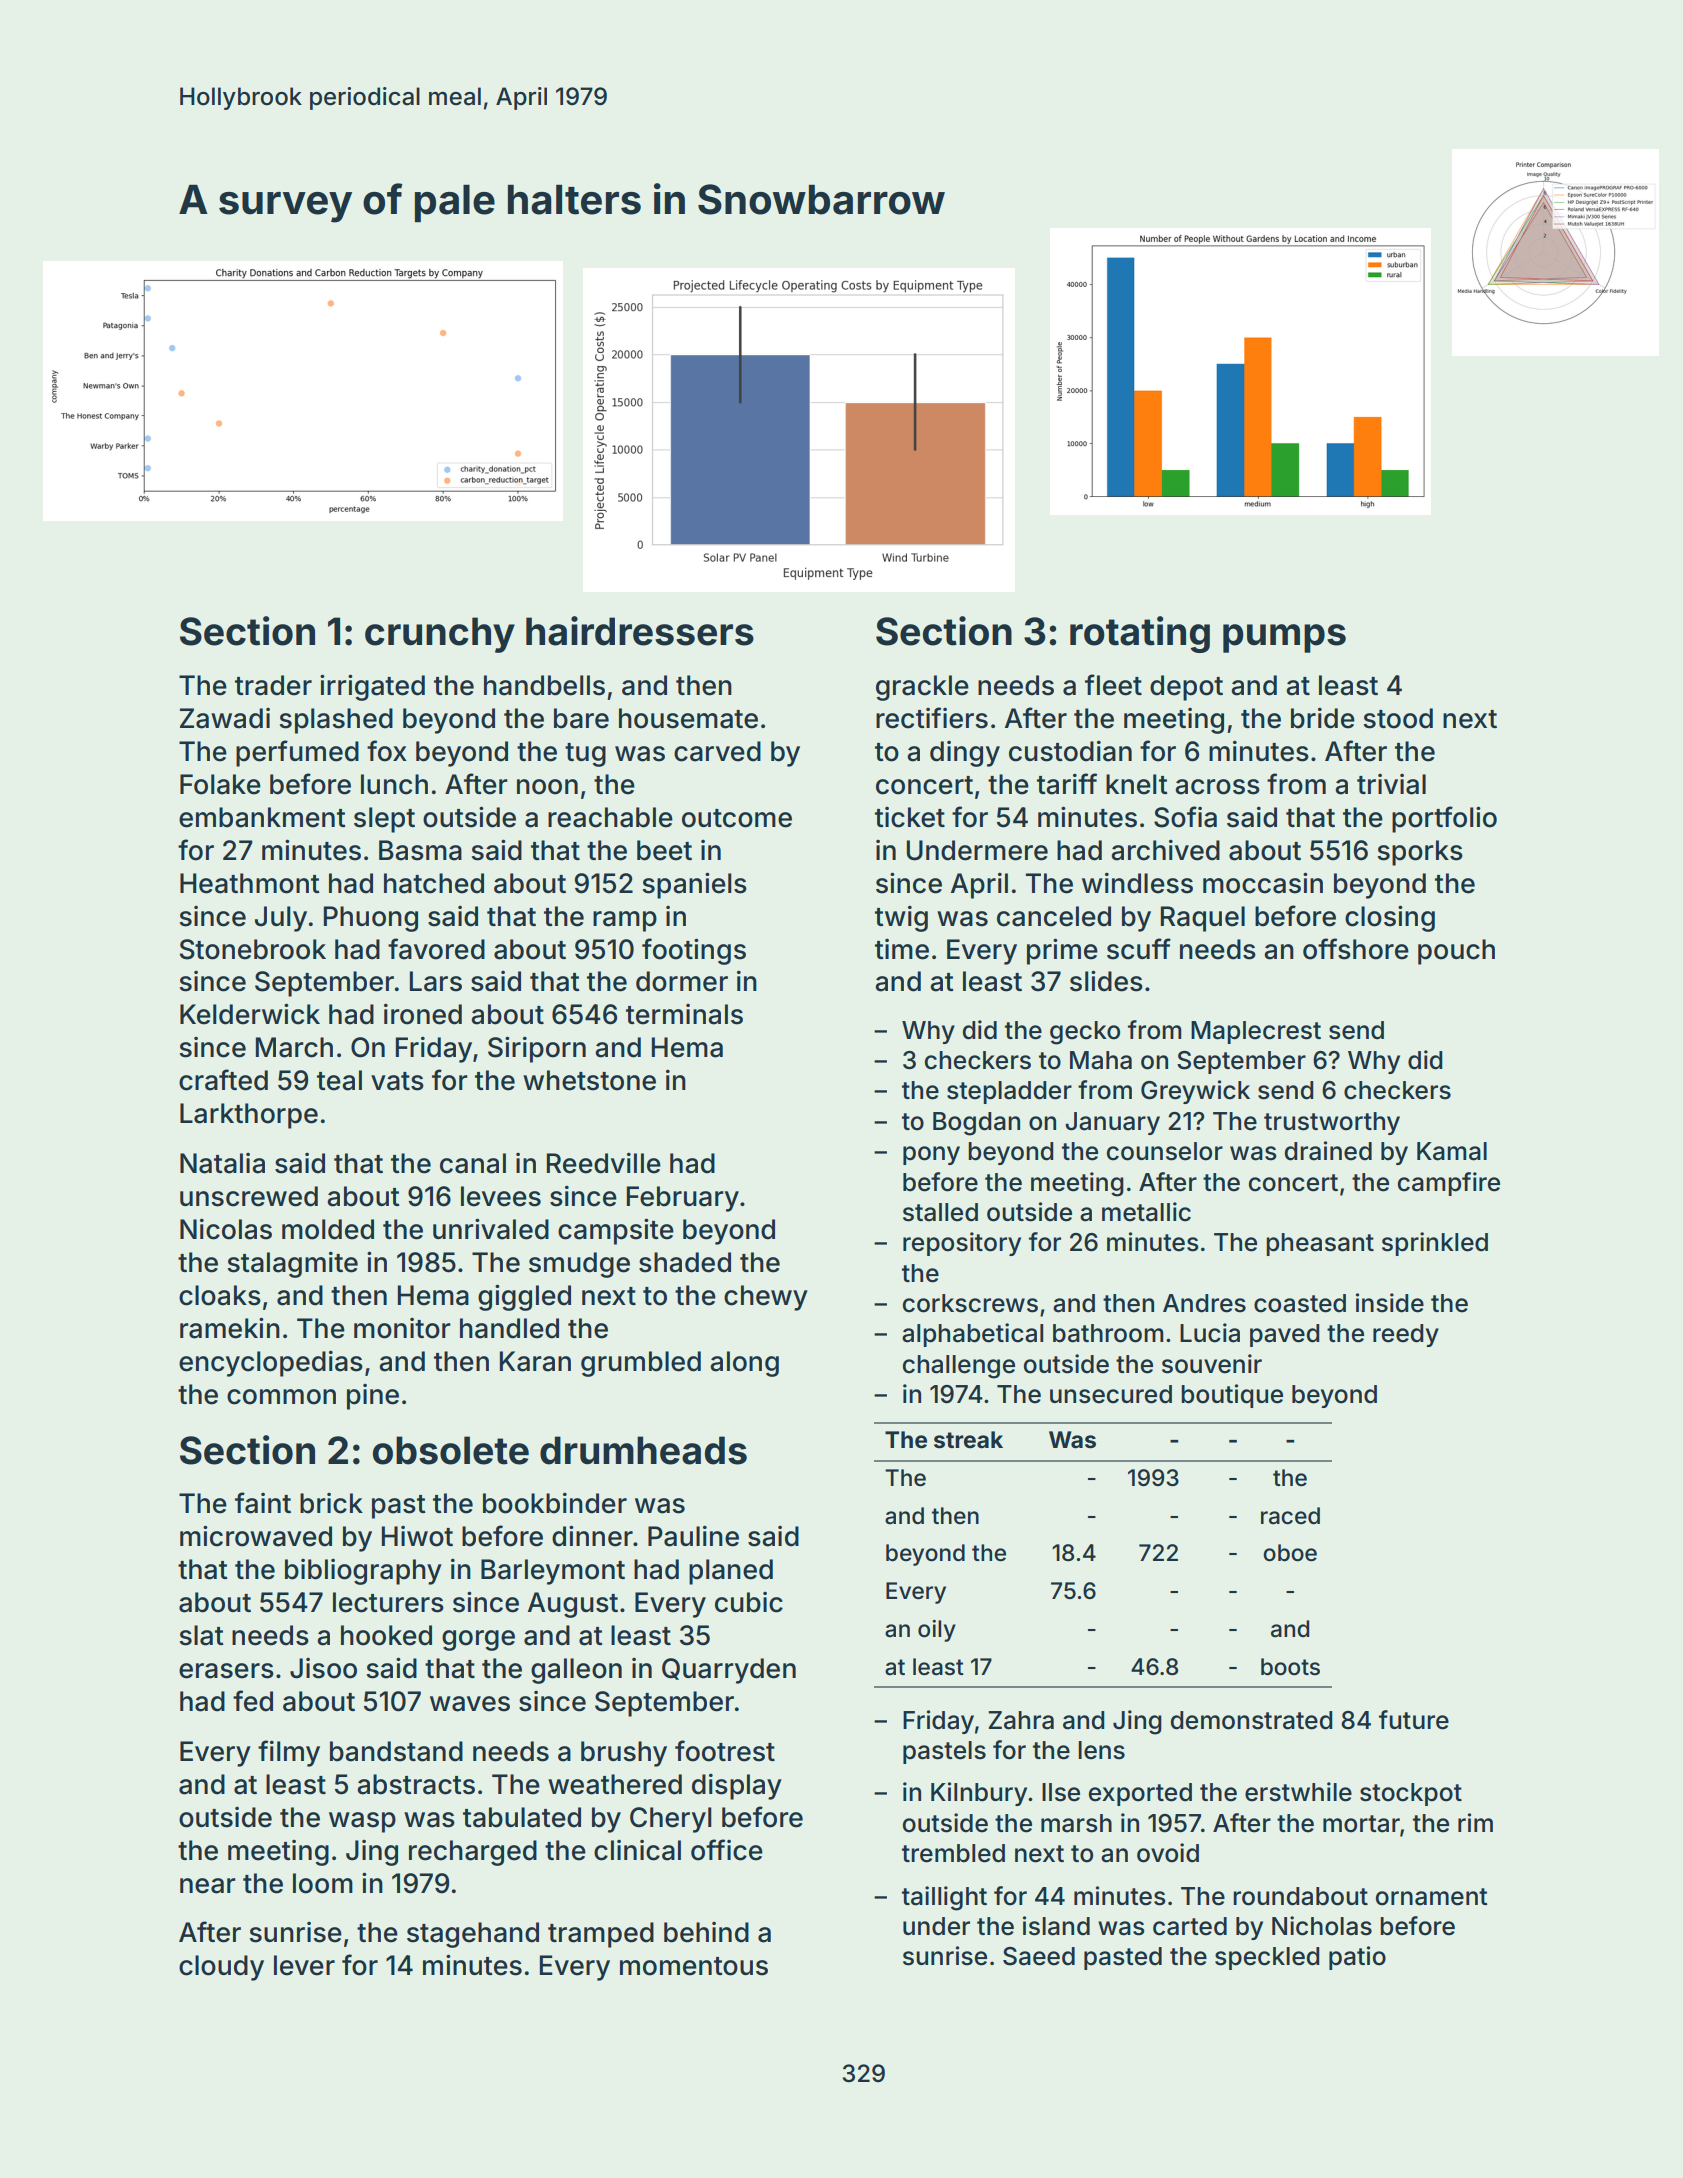  What do you see at coordinates (641, 1364) in the screenshot?
I see `grumbled` at bounding box center [641, 1364].
